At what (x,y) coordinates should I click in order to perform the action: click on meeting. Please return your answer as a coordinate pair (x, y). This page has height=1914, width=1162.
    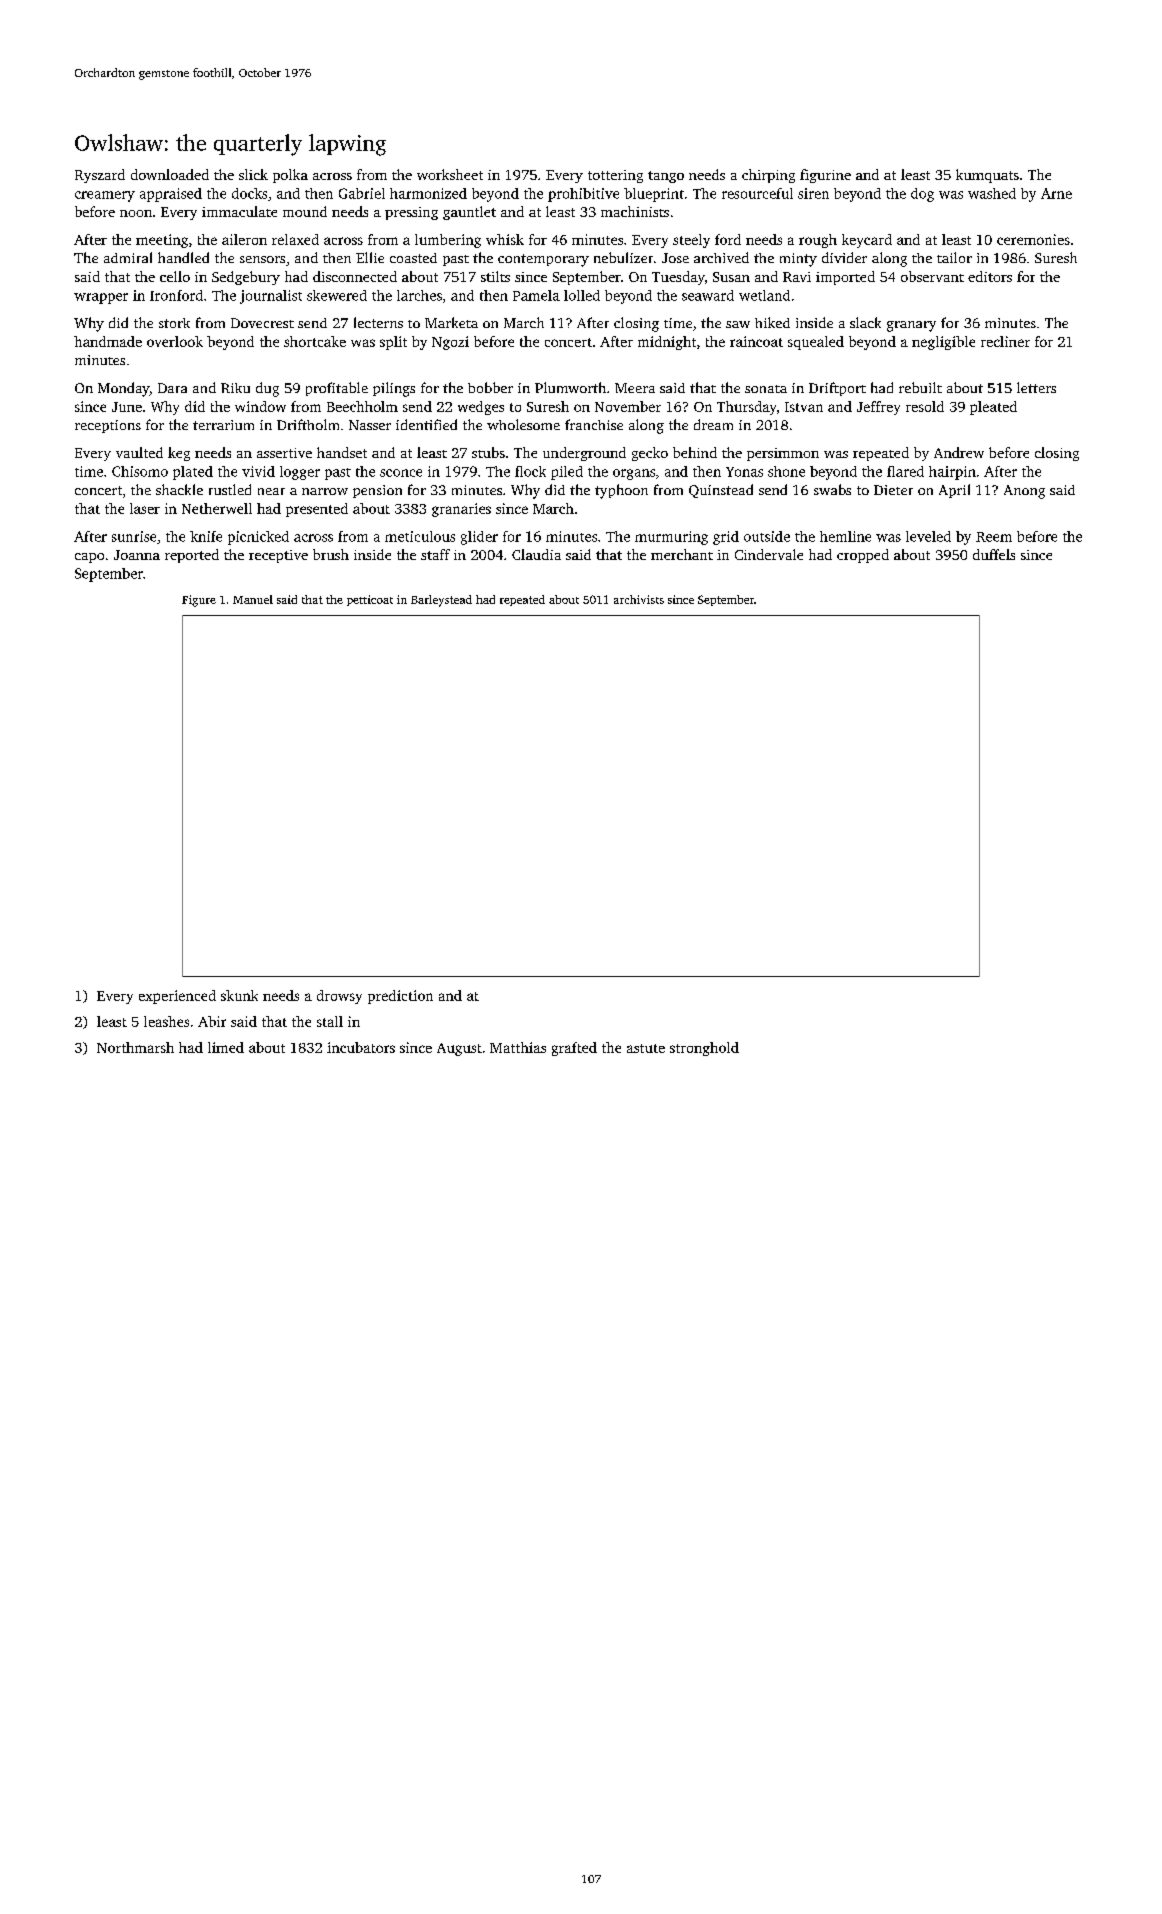
    Looking at the image, I should click on (162, 241).
